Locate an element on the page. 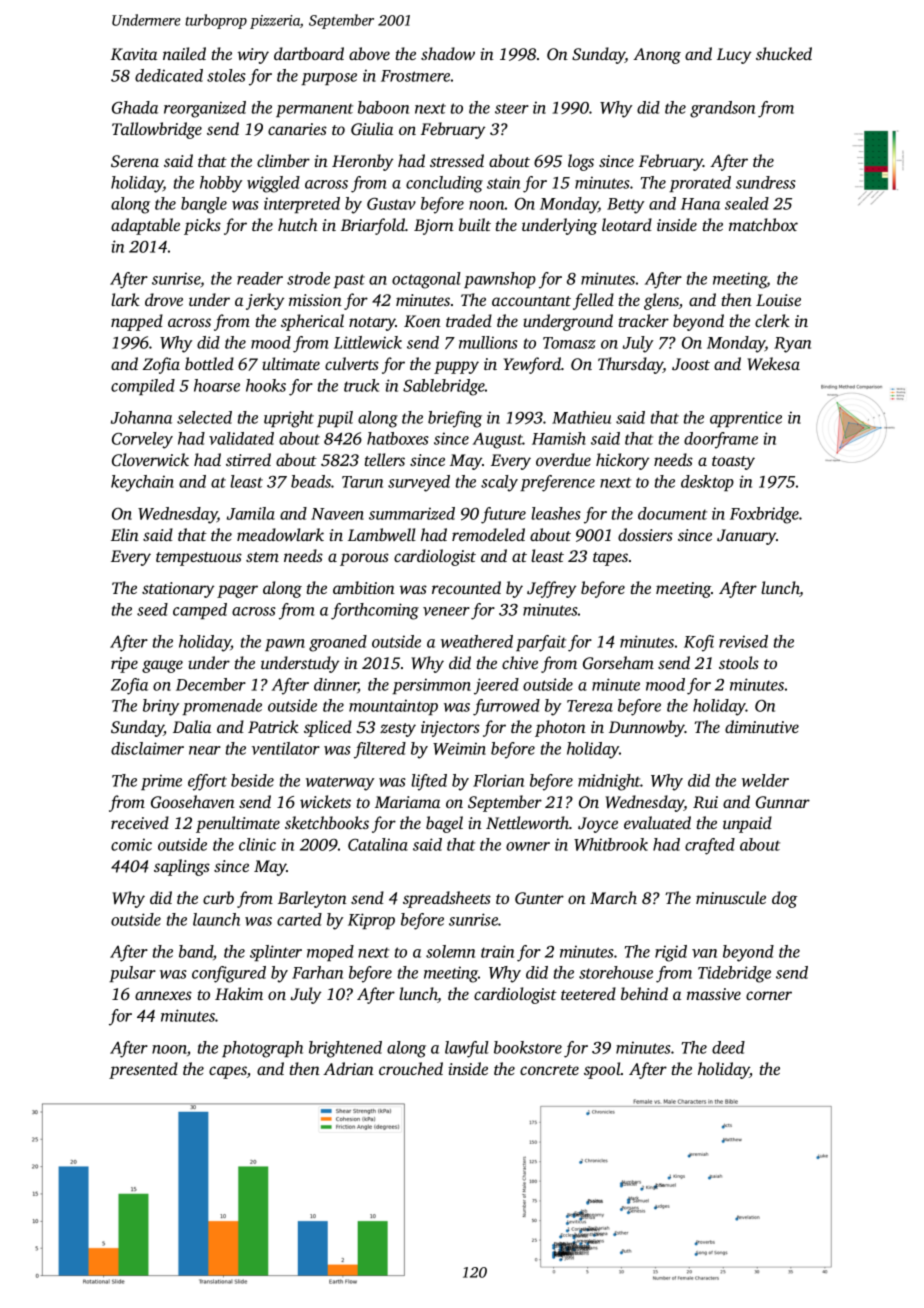 This image has height=1308, width=924. lifted is located at coordinates (429, 782).
